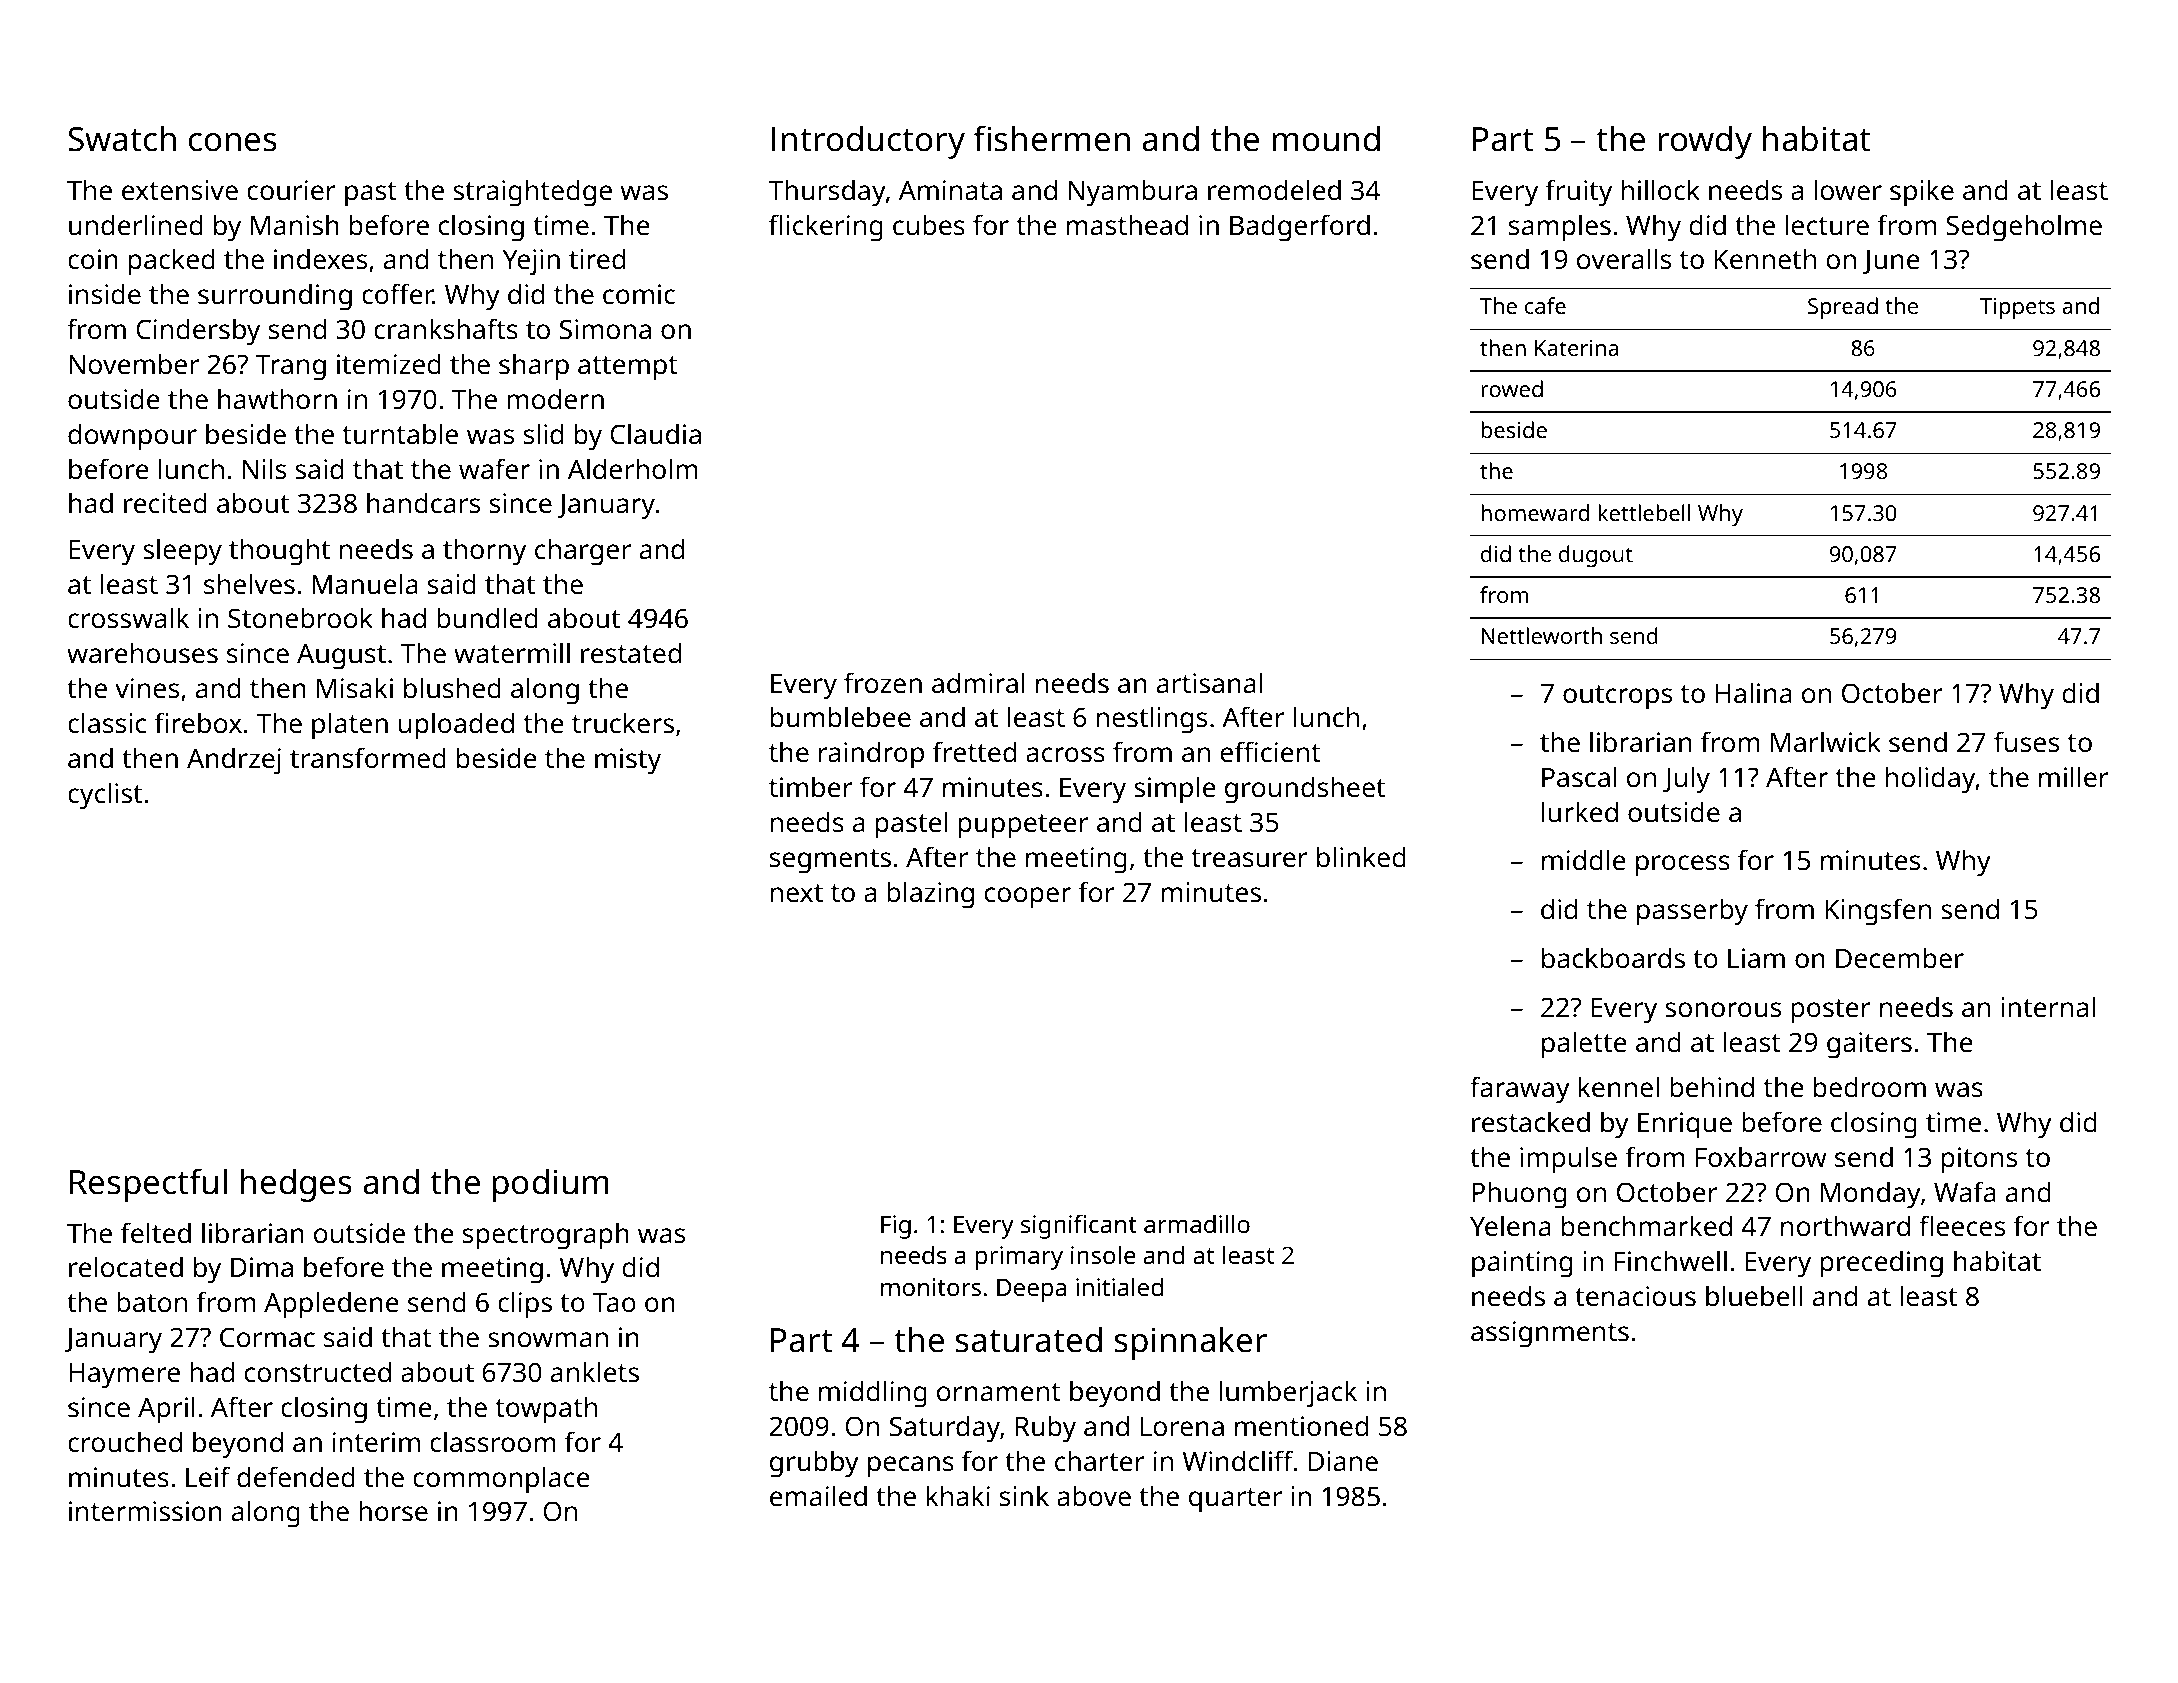 The image size is (2178, 1683). Describe the element at coordinates (2074, 777) in the page. I see `miller` at that location.
